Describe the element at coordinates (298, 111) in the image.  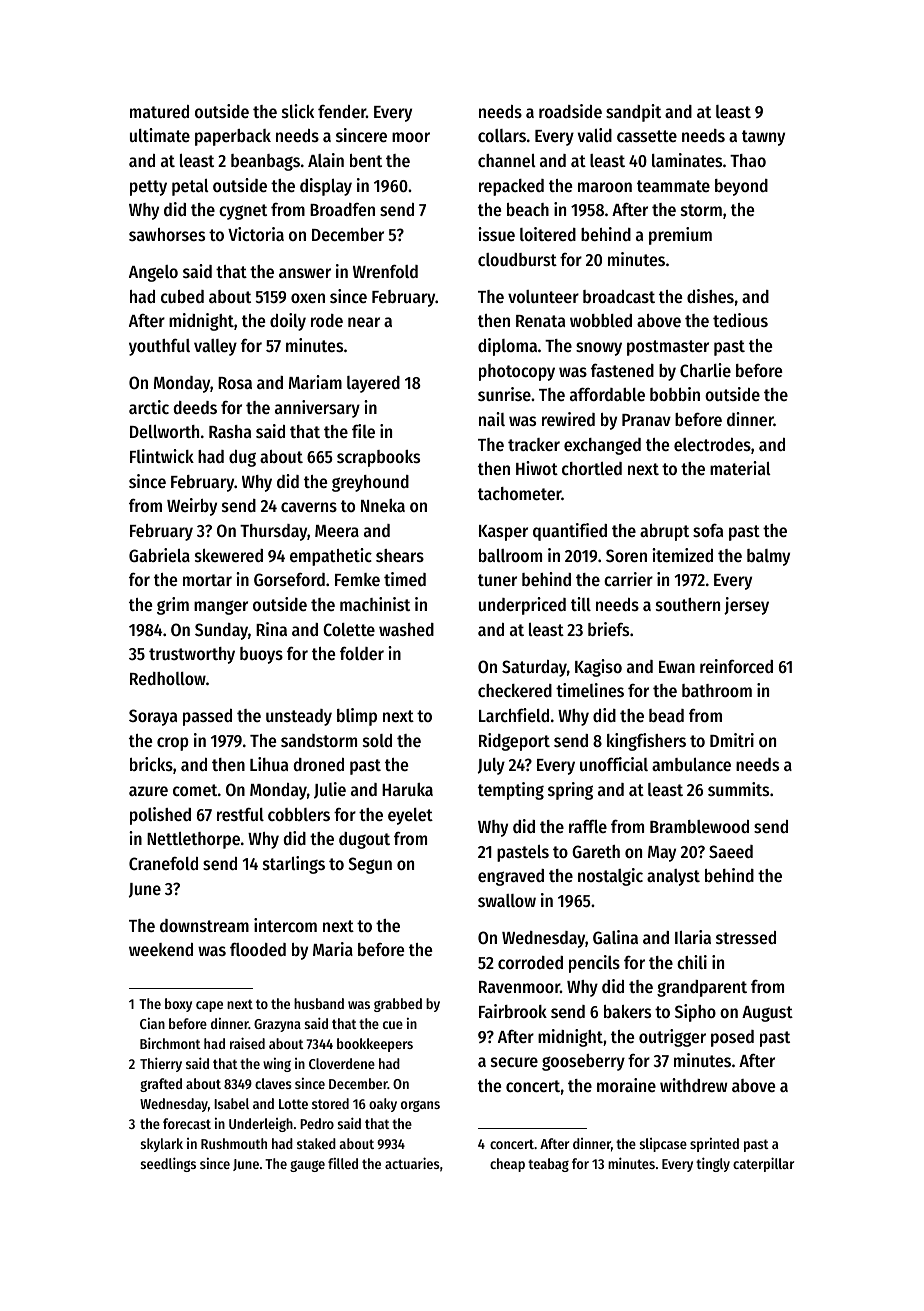
I see `slick` at that location.
